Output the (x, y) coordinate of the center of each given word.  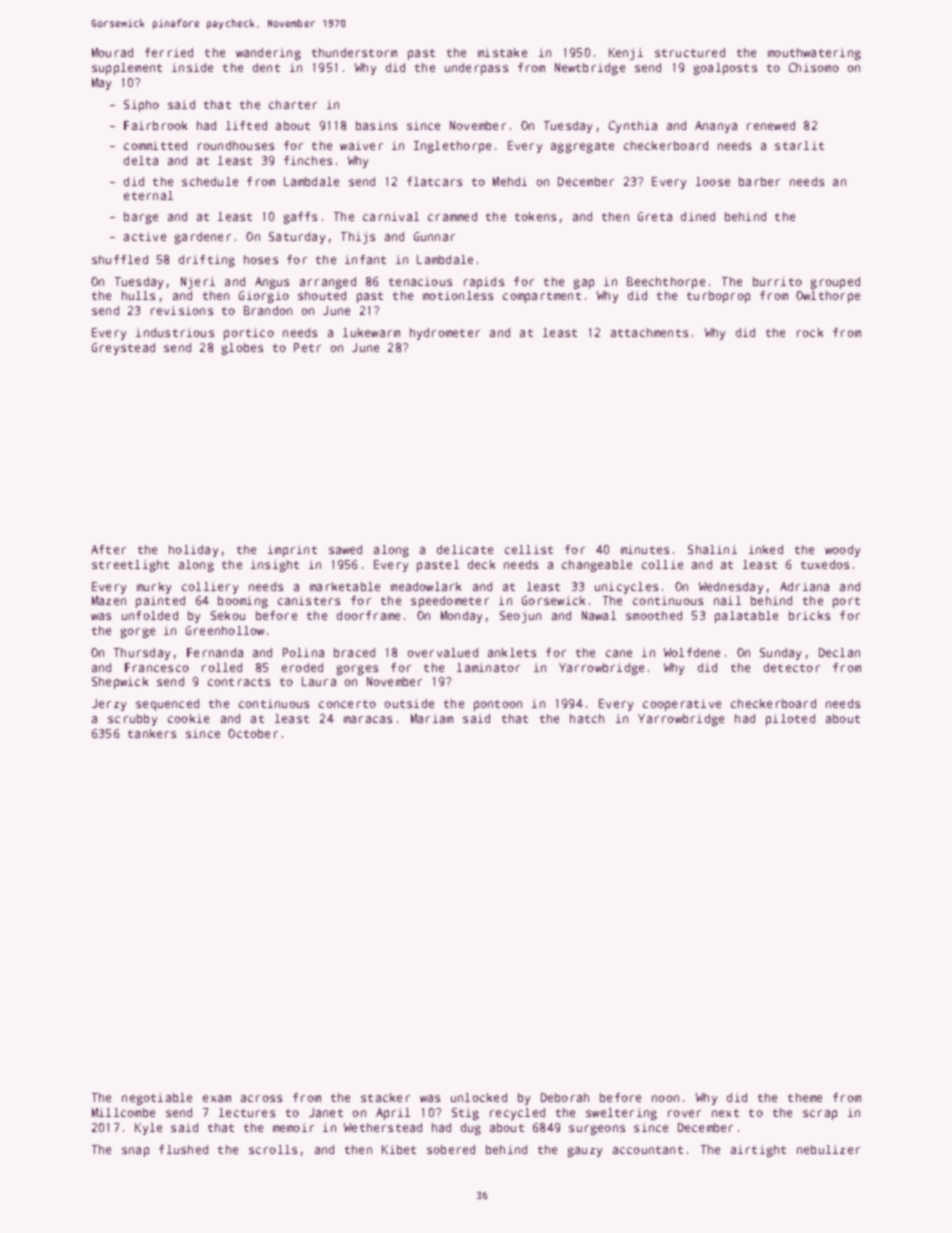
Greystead (123, 349)
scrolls (273, 1149)
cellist (529, 549)
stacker (385, 1097)
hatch (587, 718)
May (101, 84)
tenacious (420, 281)
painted (160, 602)
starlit (799, 145)
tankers (152, 733)
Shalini (712, 549)
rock (810, 332)
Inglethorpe (452, 147)
